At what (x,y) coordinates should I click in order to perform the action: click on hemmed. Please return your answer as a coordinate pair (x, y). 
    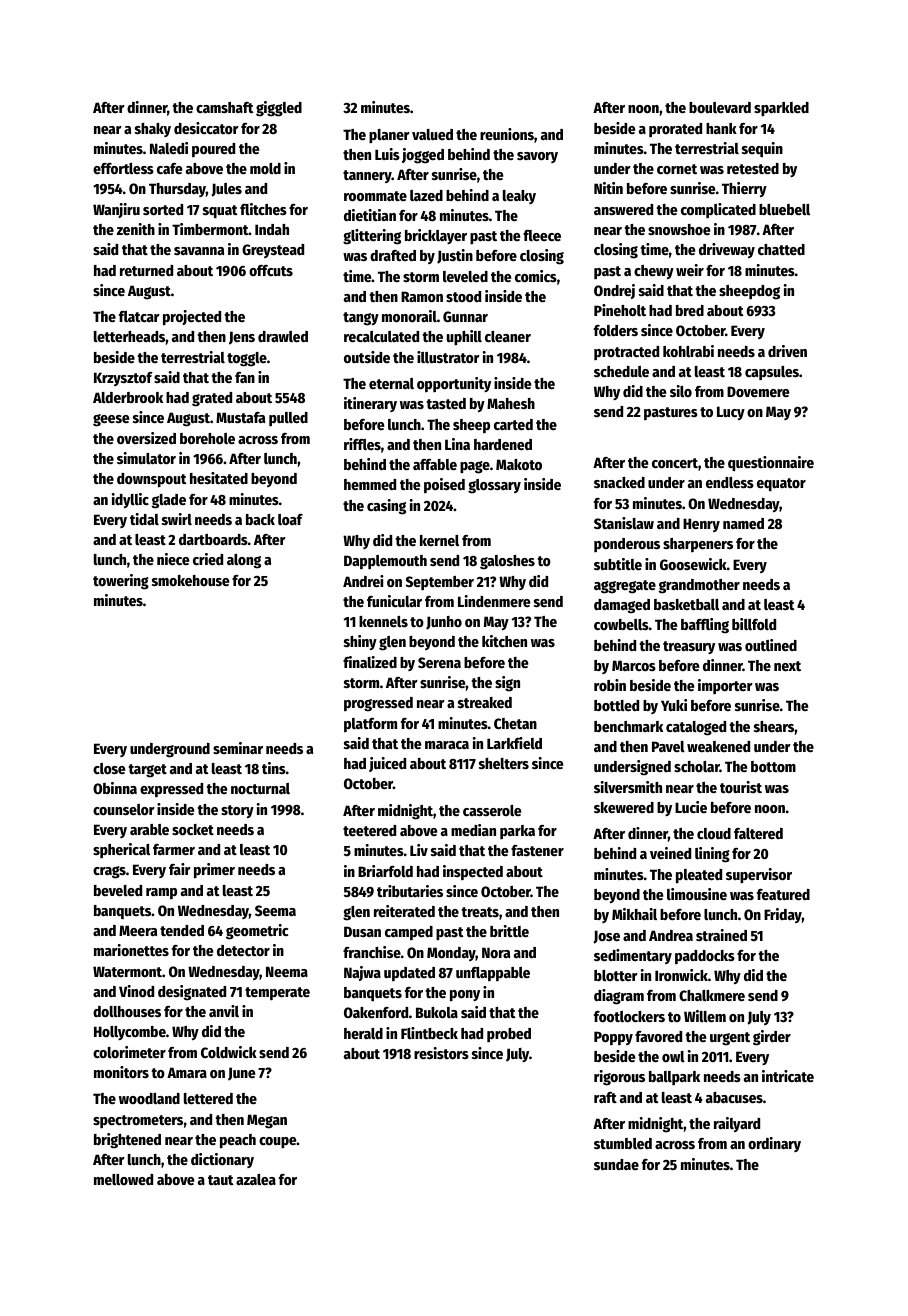
    Looking at the image, I should click on (370, 484).
